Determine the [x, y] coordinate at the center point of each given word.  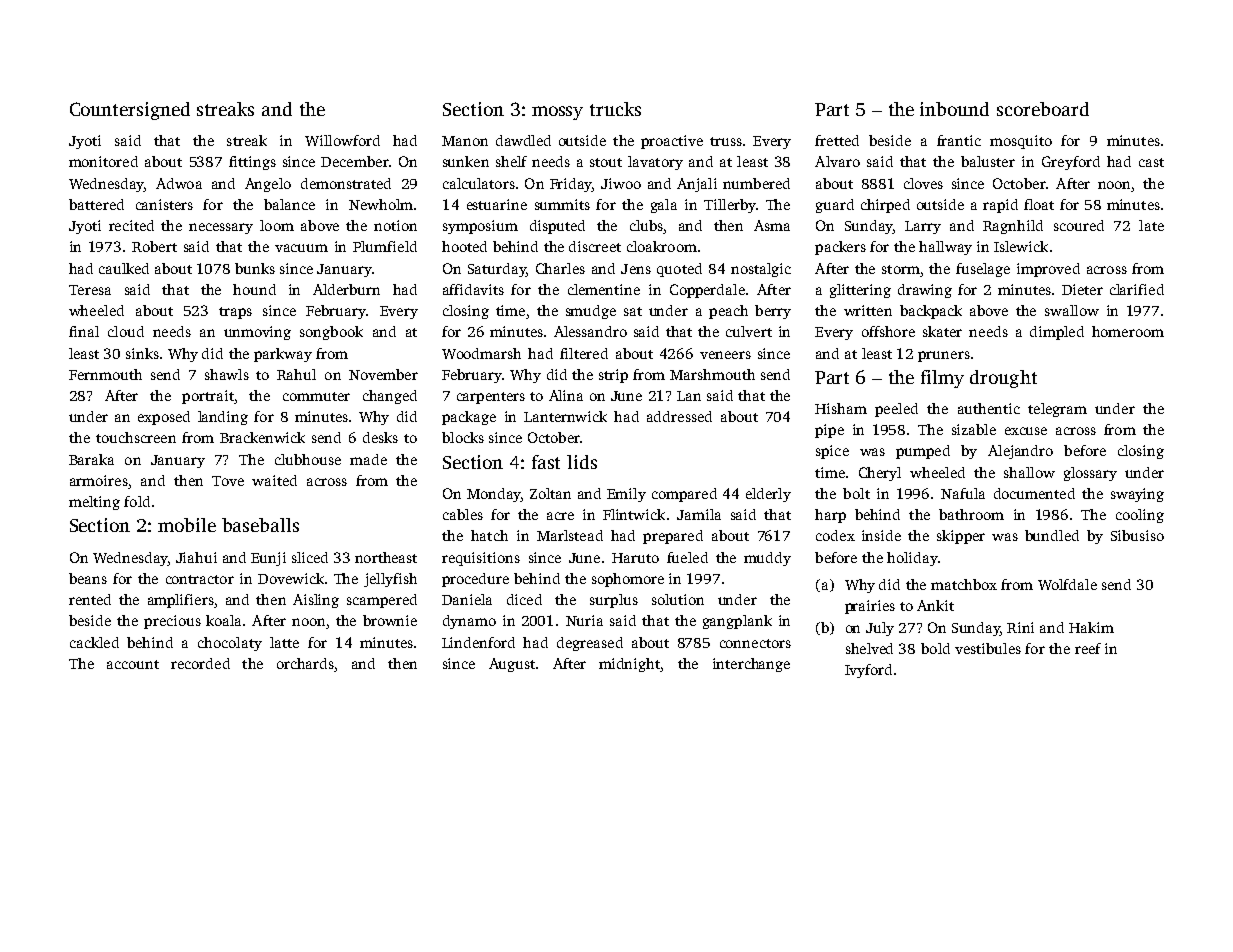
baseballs [260, 525]
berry [773, 312]
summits [562, 204]
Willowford [342, 140]
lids [582, 462]
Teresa [90, 290]
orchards [305, 663]
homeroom [1128, 331]
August [512, 665]
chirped [885, 206]
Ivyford [868, 671]
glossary [1090, 474]
